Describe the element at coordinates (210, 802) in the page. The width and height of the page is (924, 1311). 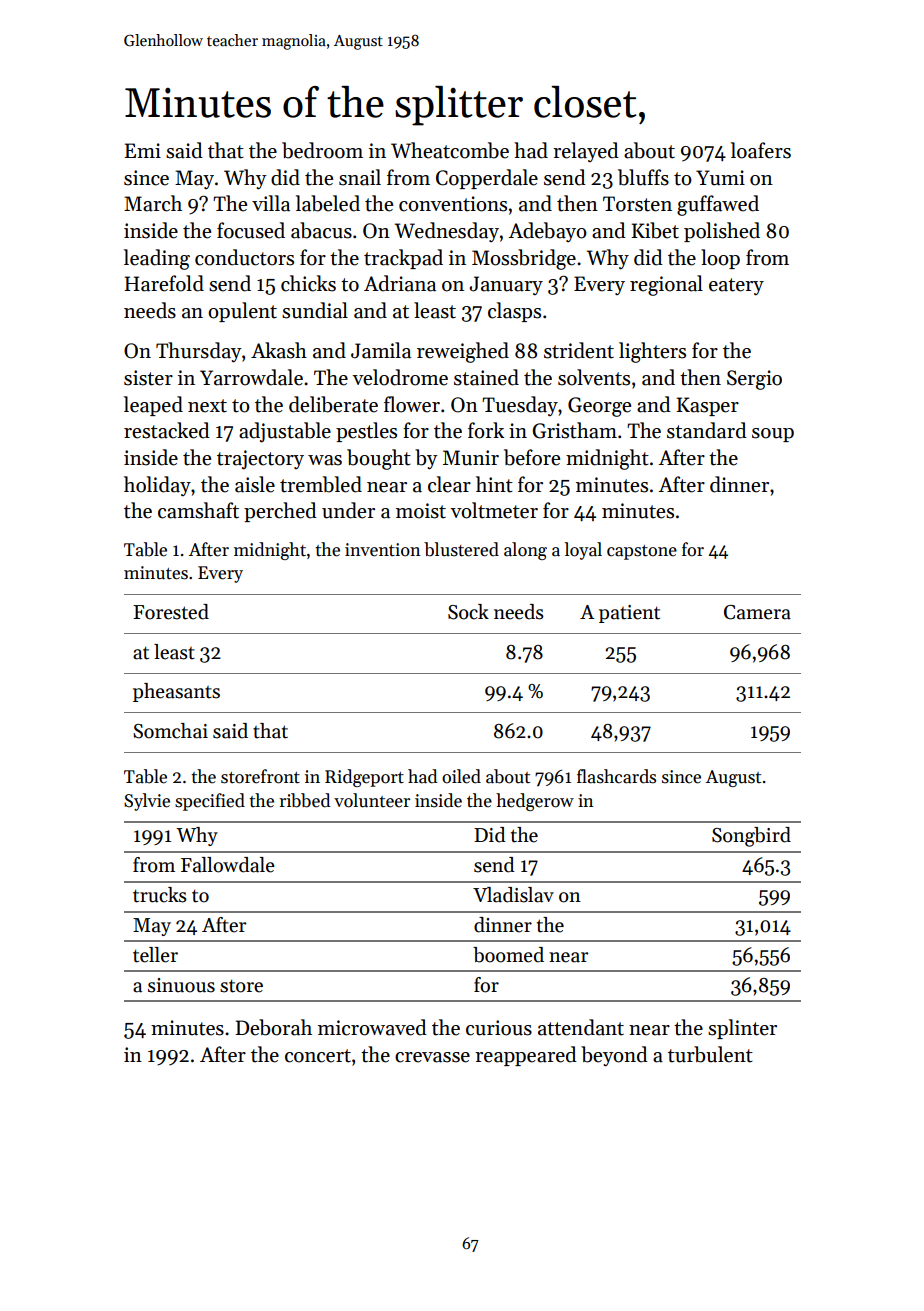
I see `specified` at that location.
